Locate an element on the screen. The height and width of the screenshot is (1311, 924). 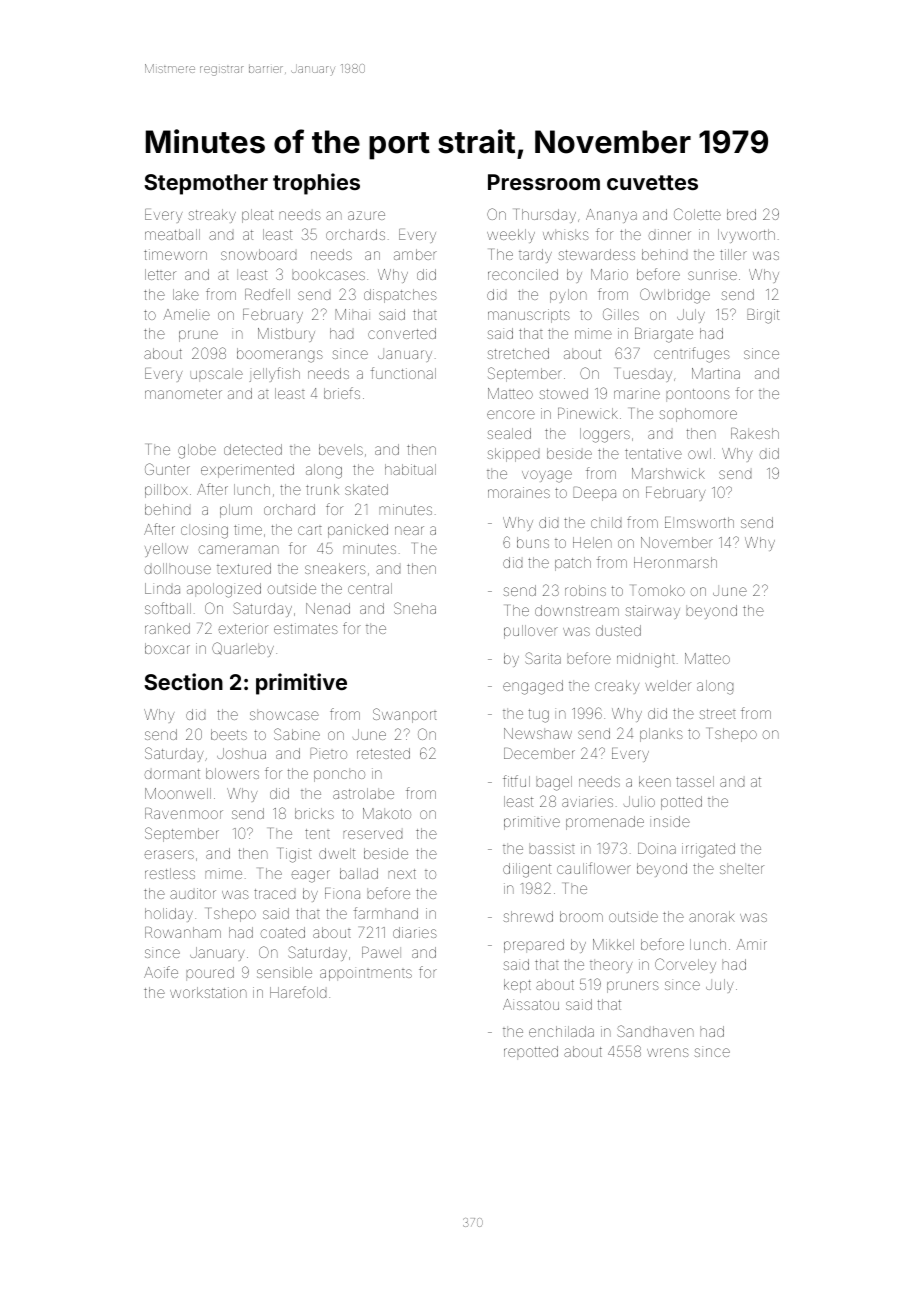
trophies is located at coordinates (316, 184).
